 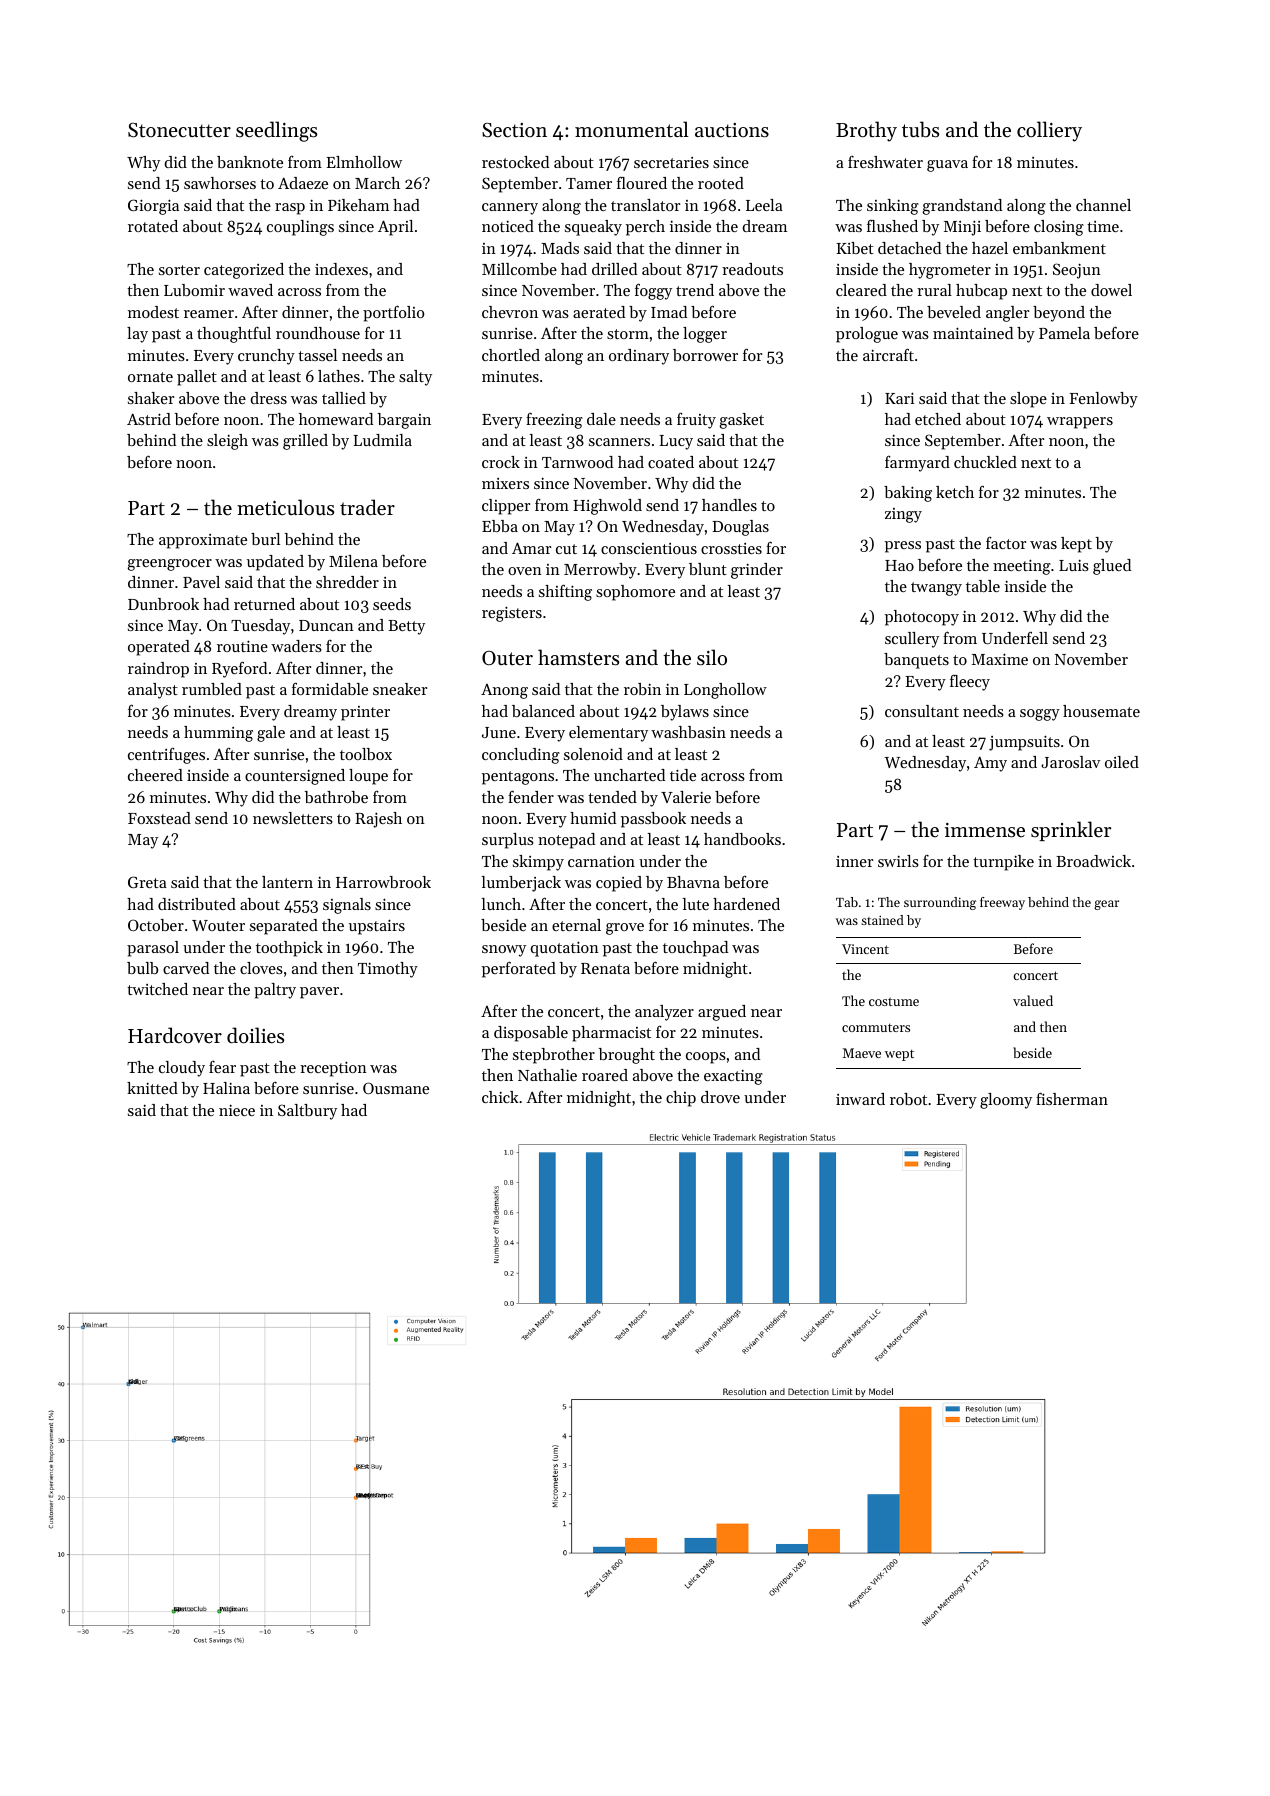 I want to click on tubs, so click(x=920, y=129).
